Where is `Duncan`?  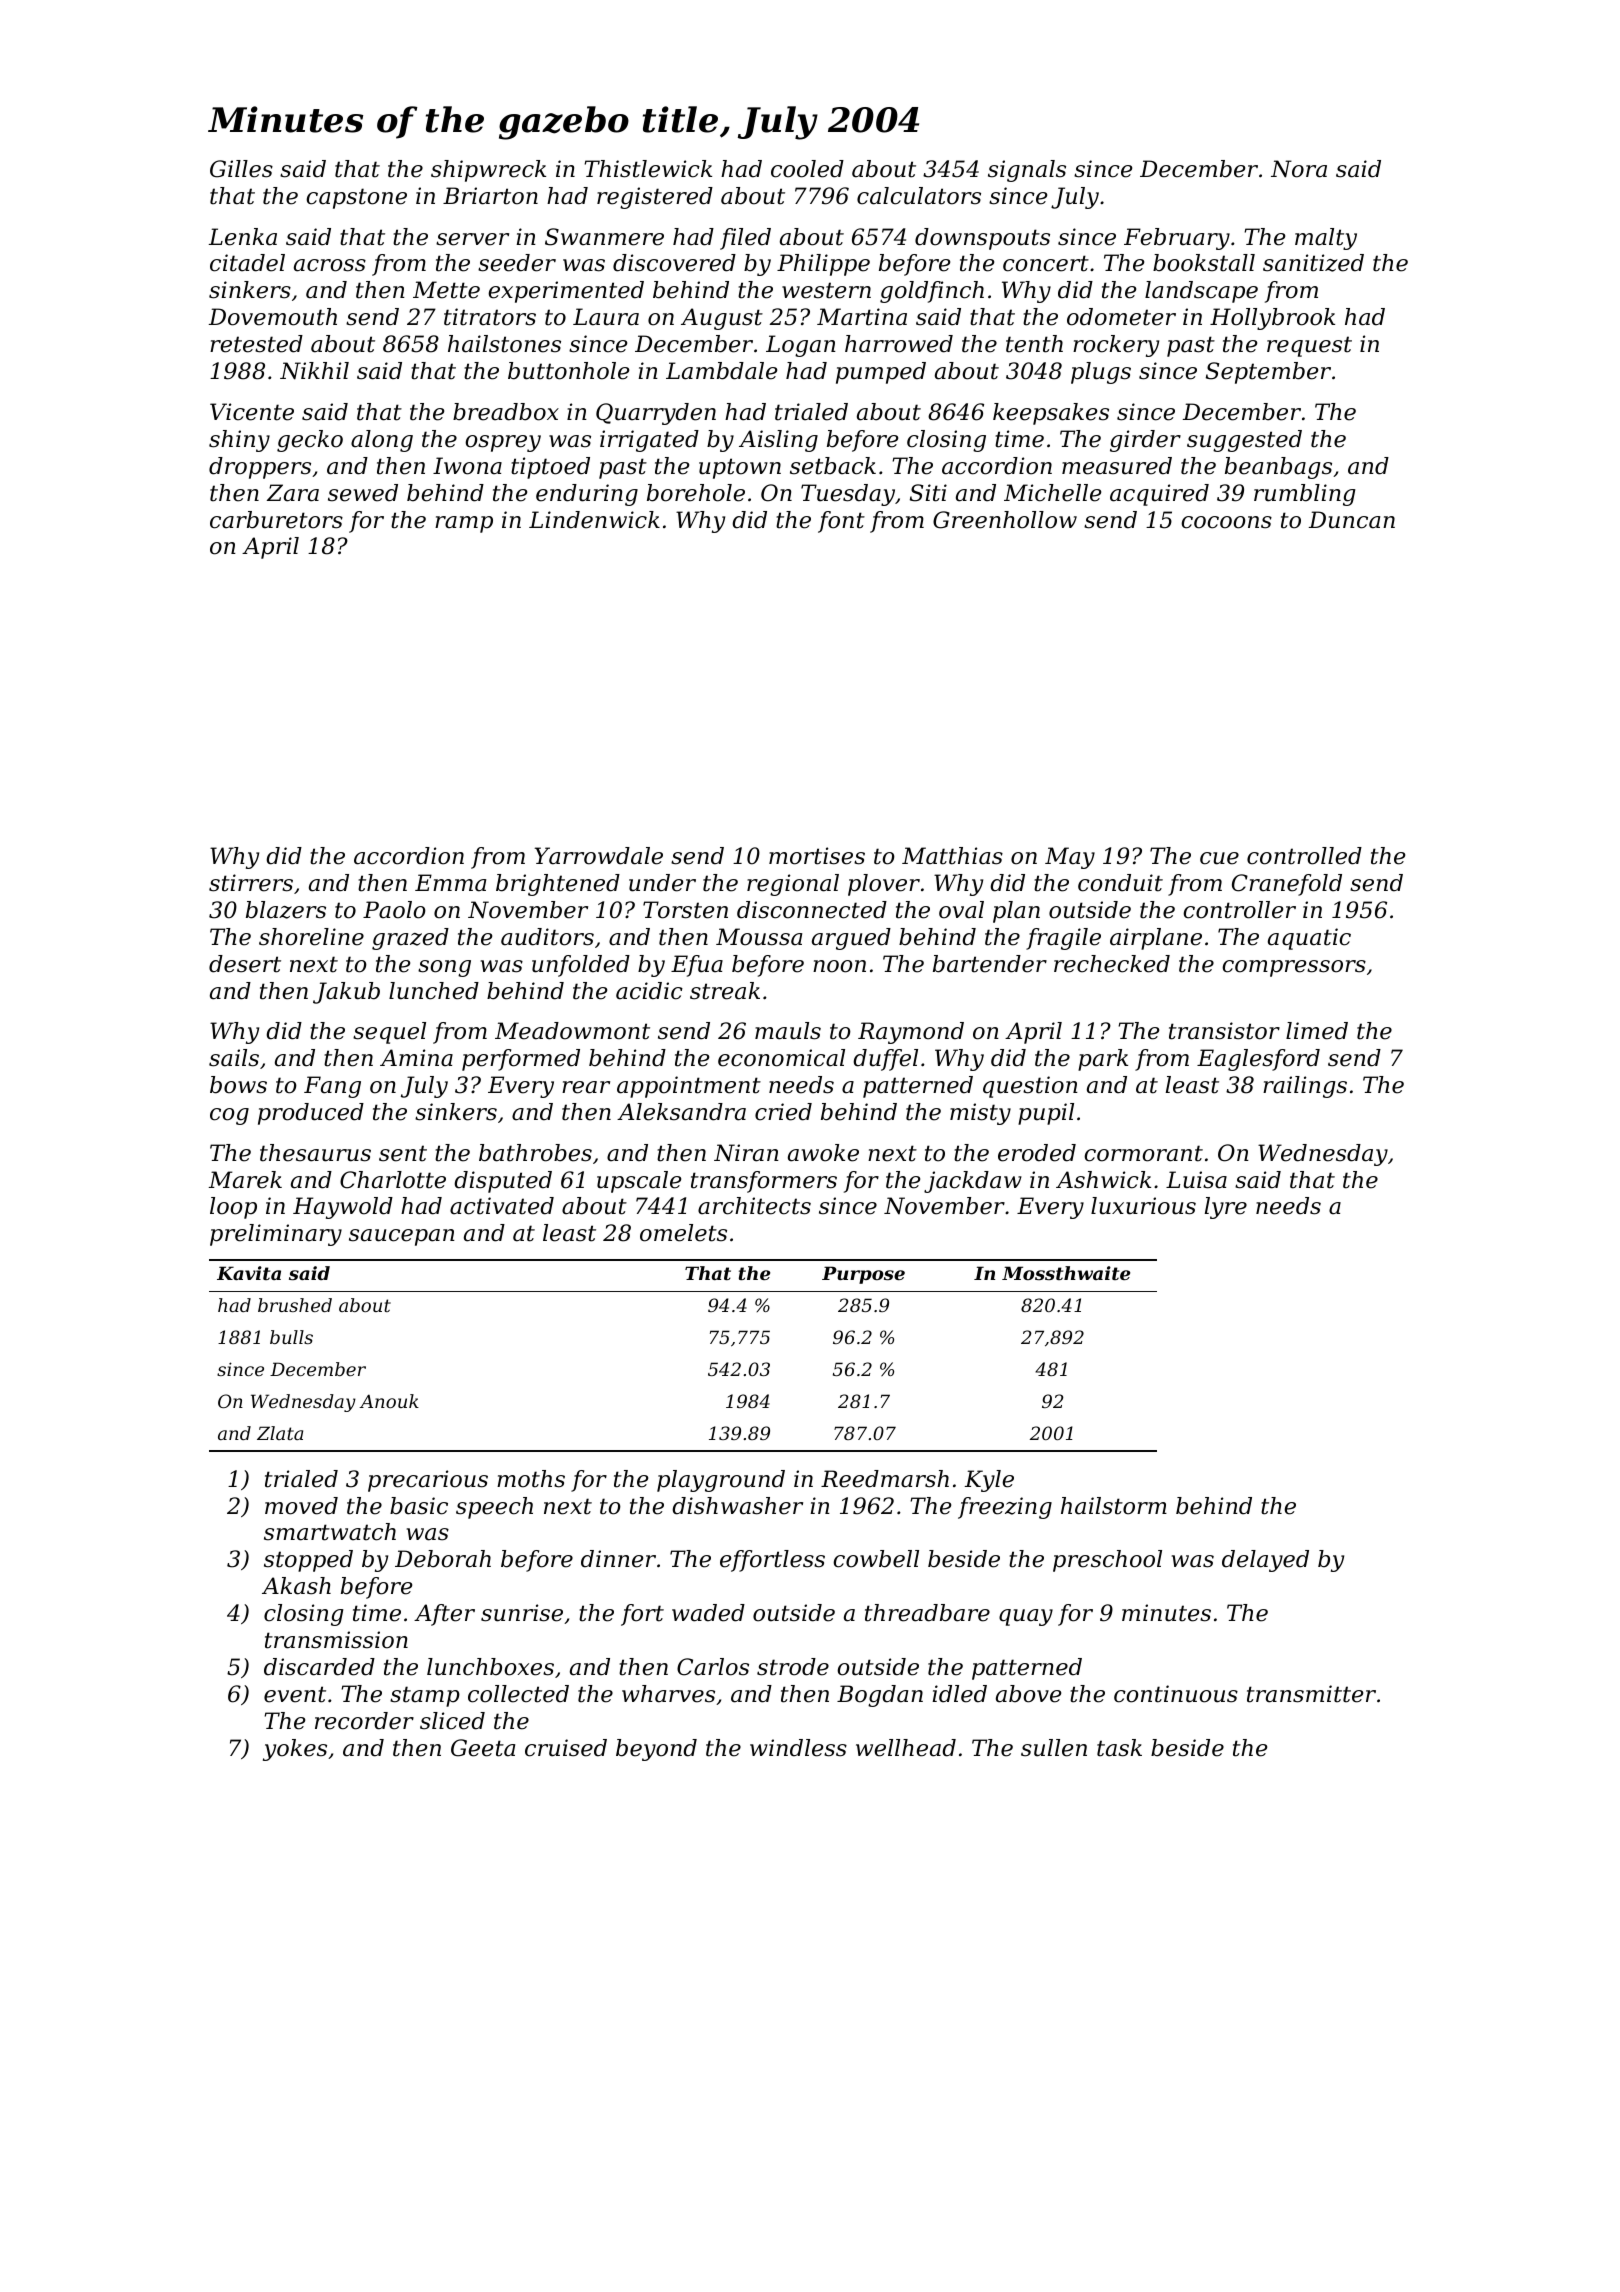
Duncan is located at coordinates (1352, 520).
